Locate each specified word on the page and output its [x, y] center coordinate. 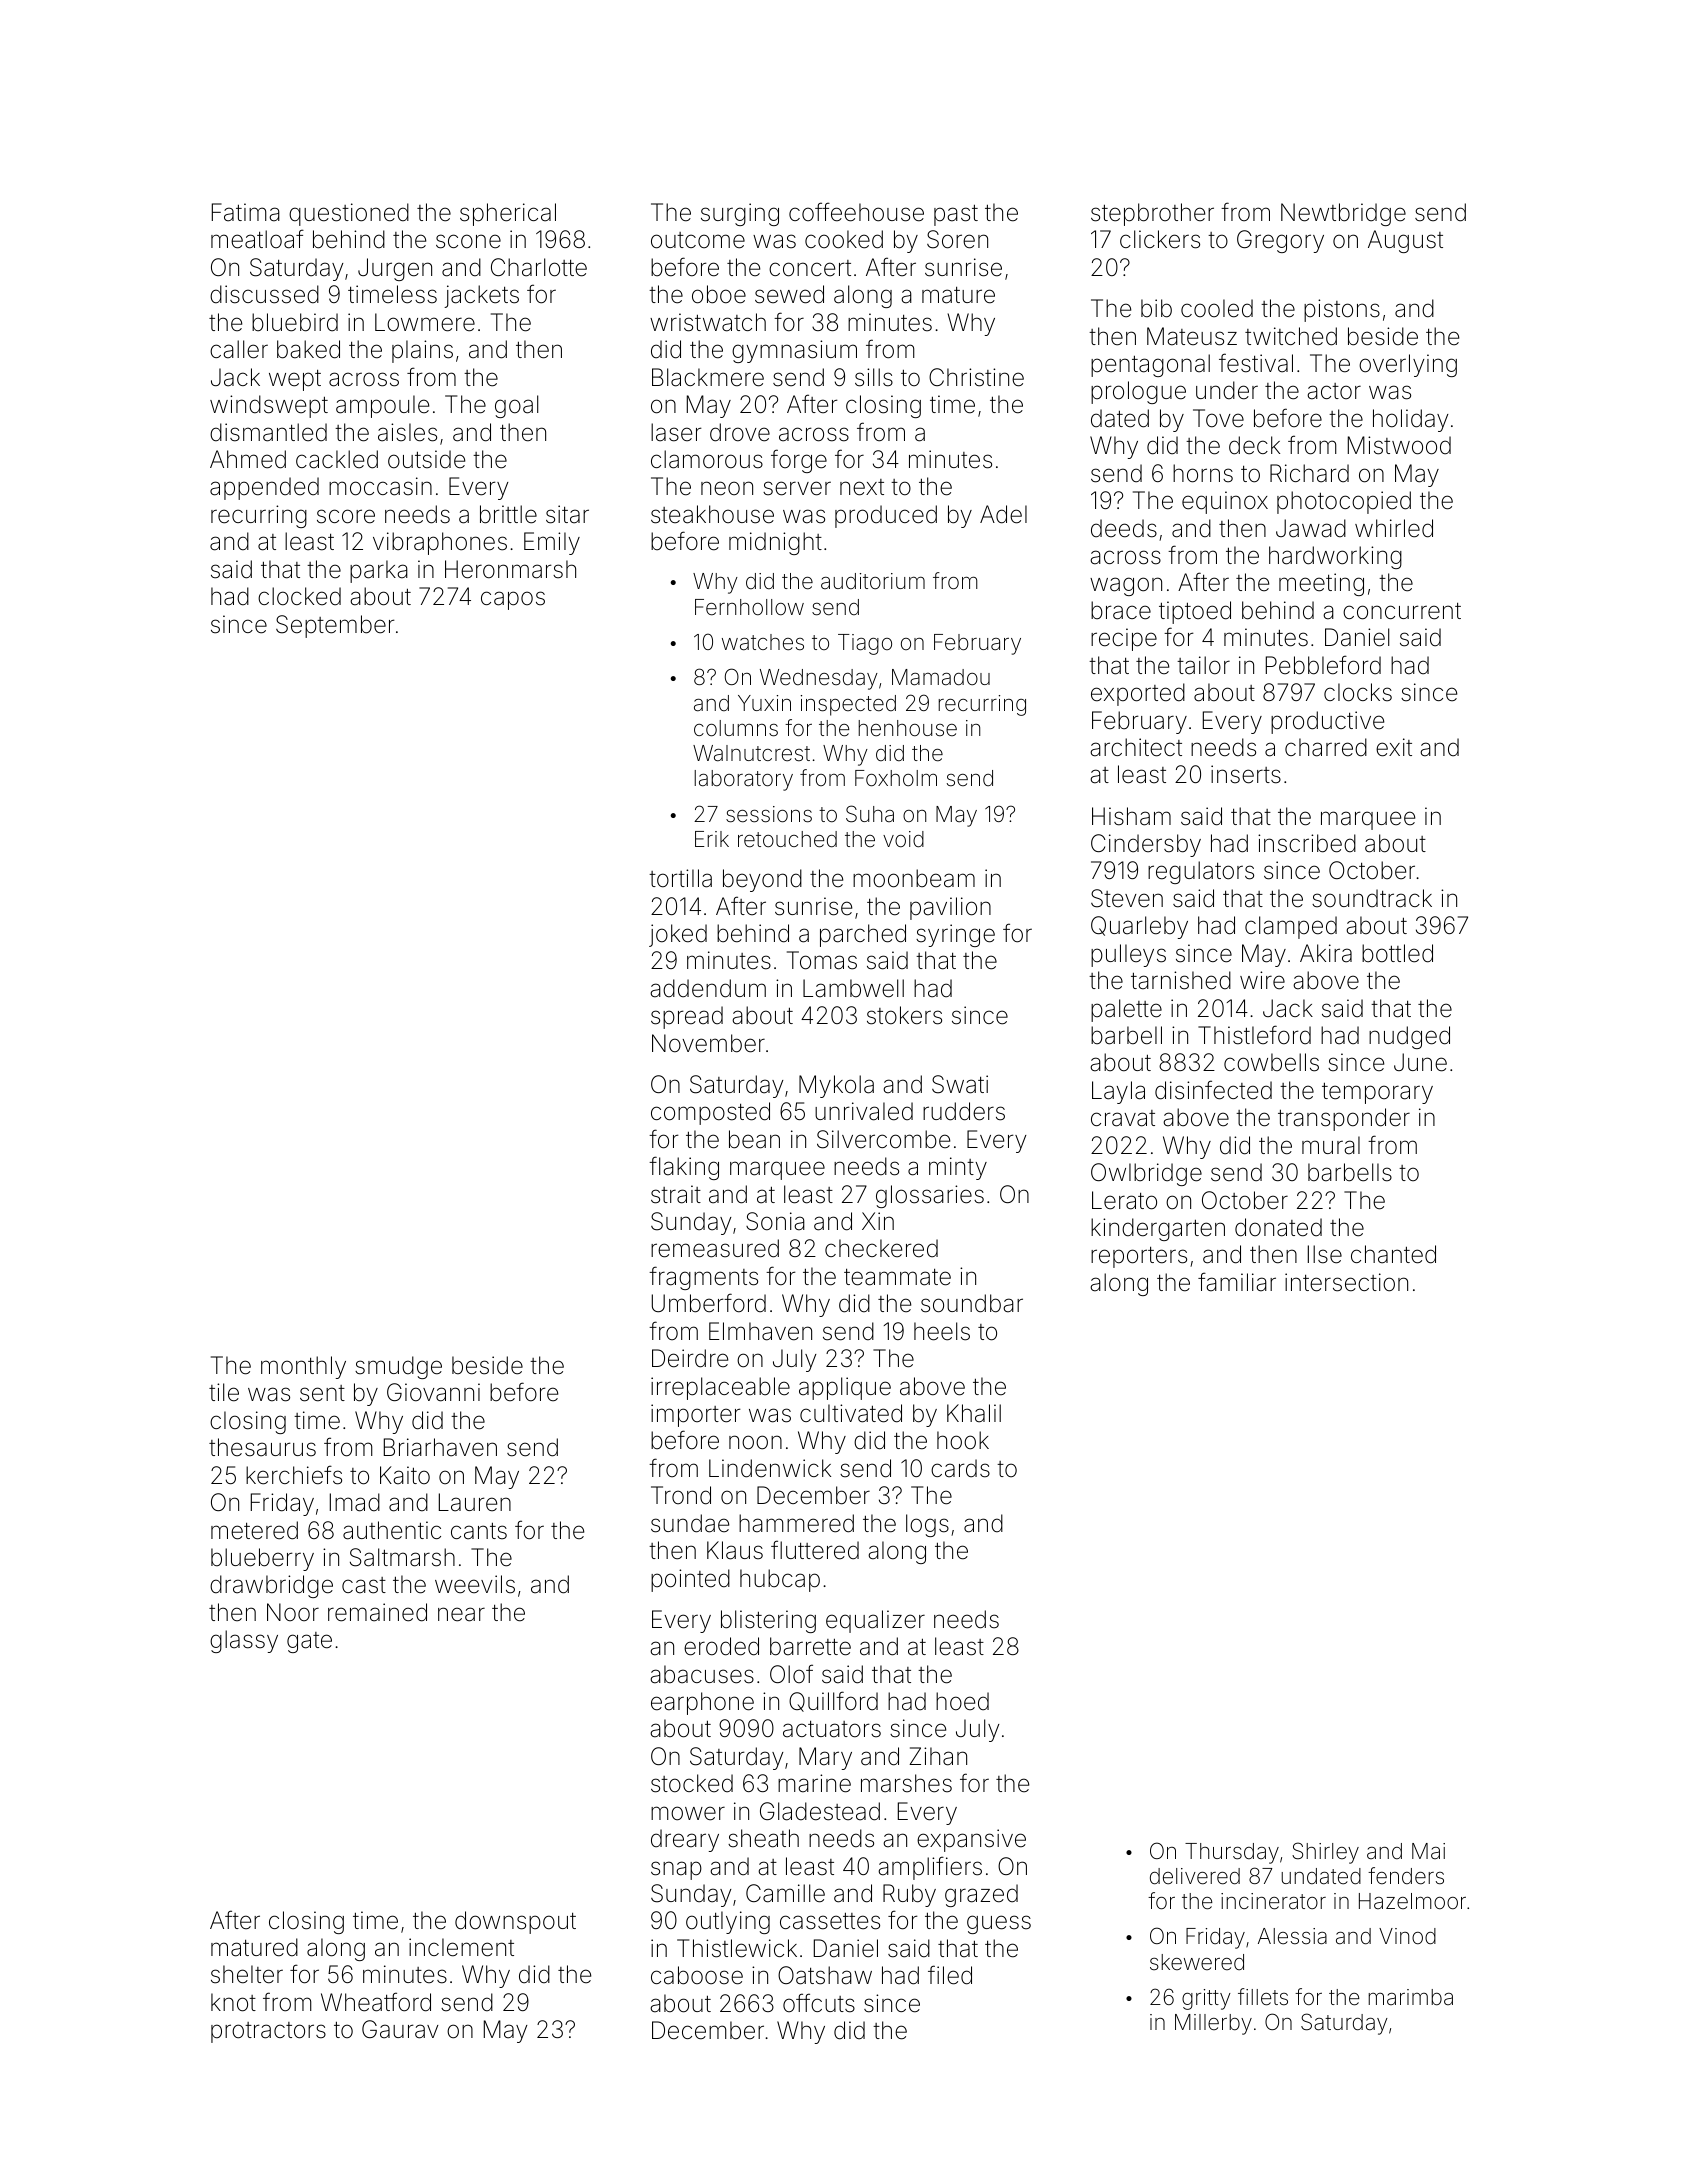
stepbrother [1152, 214]
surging [740, 214]
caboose [697, 1975]
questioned [349, 214]
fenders [1406, 1876]
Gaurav [400, 2029]
